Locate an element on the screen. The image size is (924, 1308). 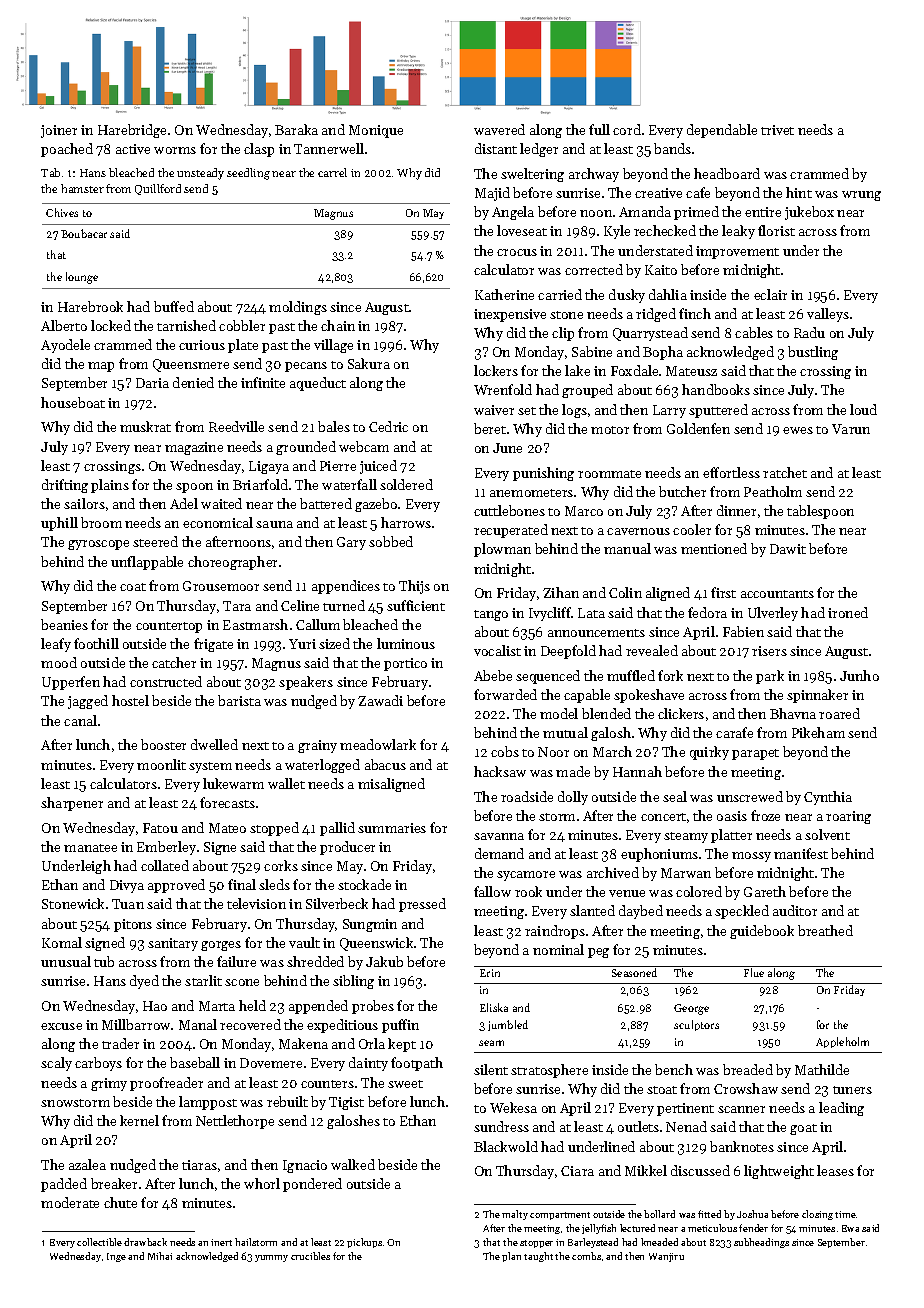
Mateusz is located at coordinates (691, 371).
